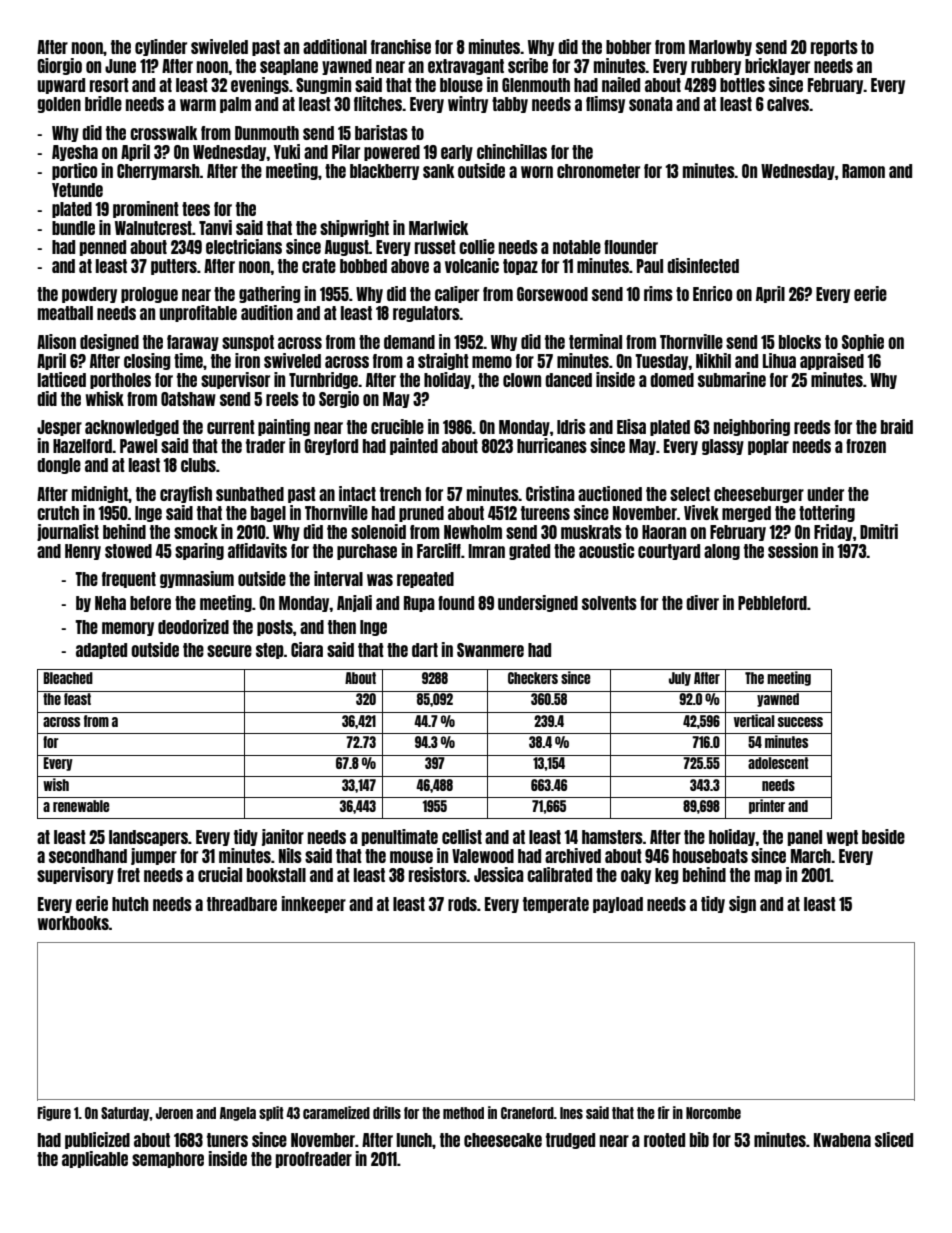  What do you see at coordinates (132, 428) in the screenshot?
I see `acknowledged` at bounding box center [132, 428].
